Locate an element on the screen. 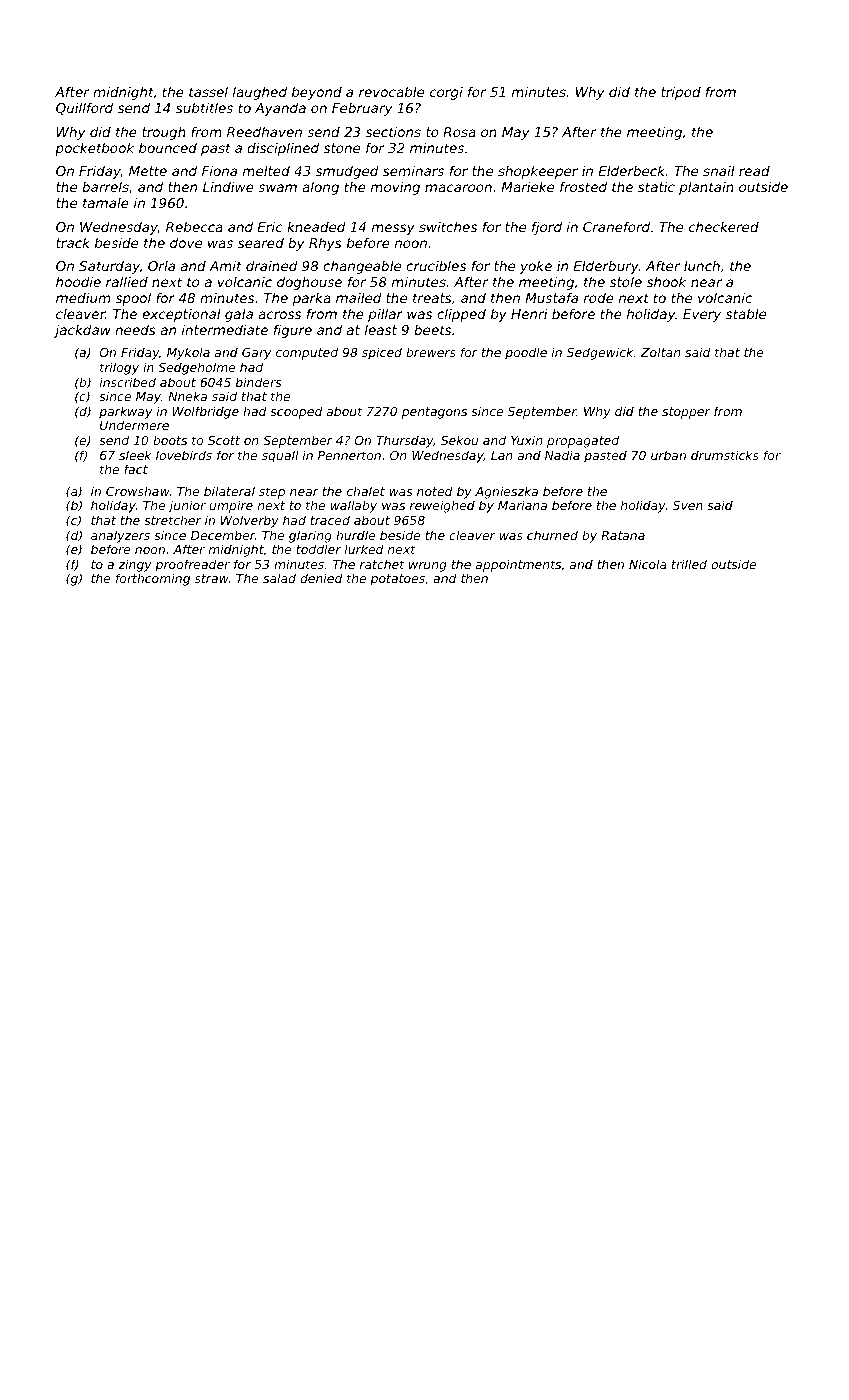  tripod is located at coordinates (681, 93).
